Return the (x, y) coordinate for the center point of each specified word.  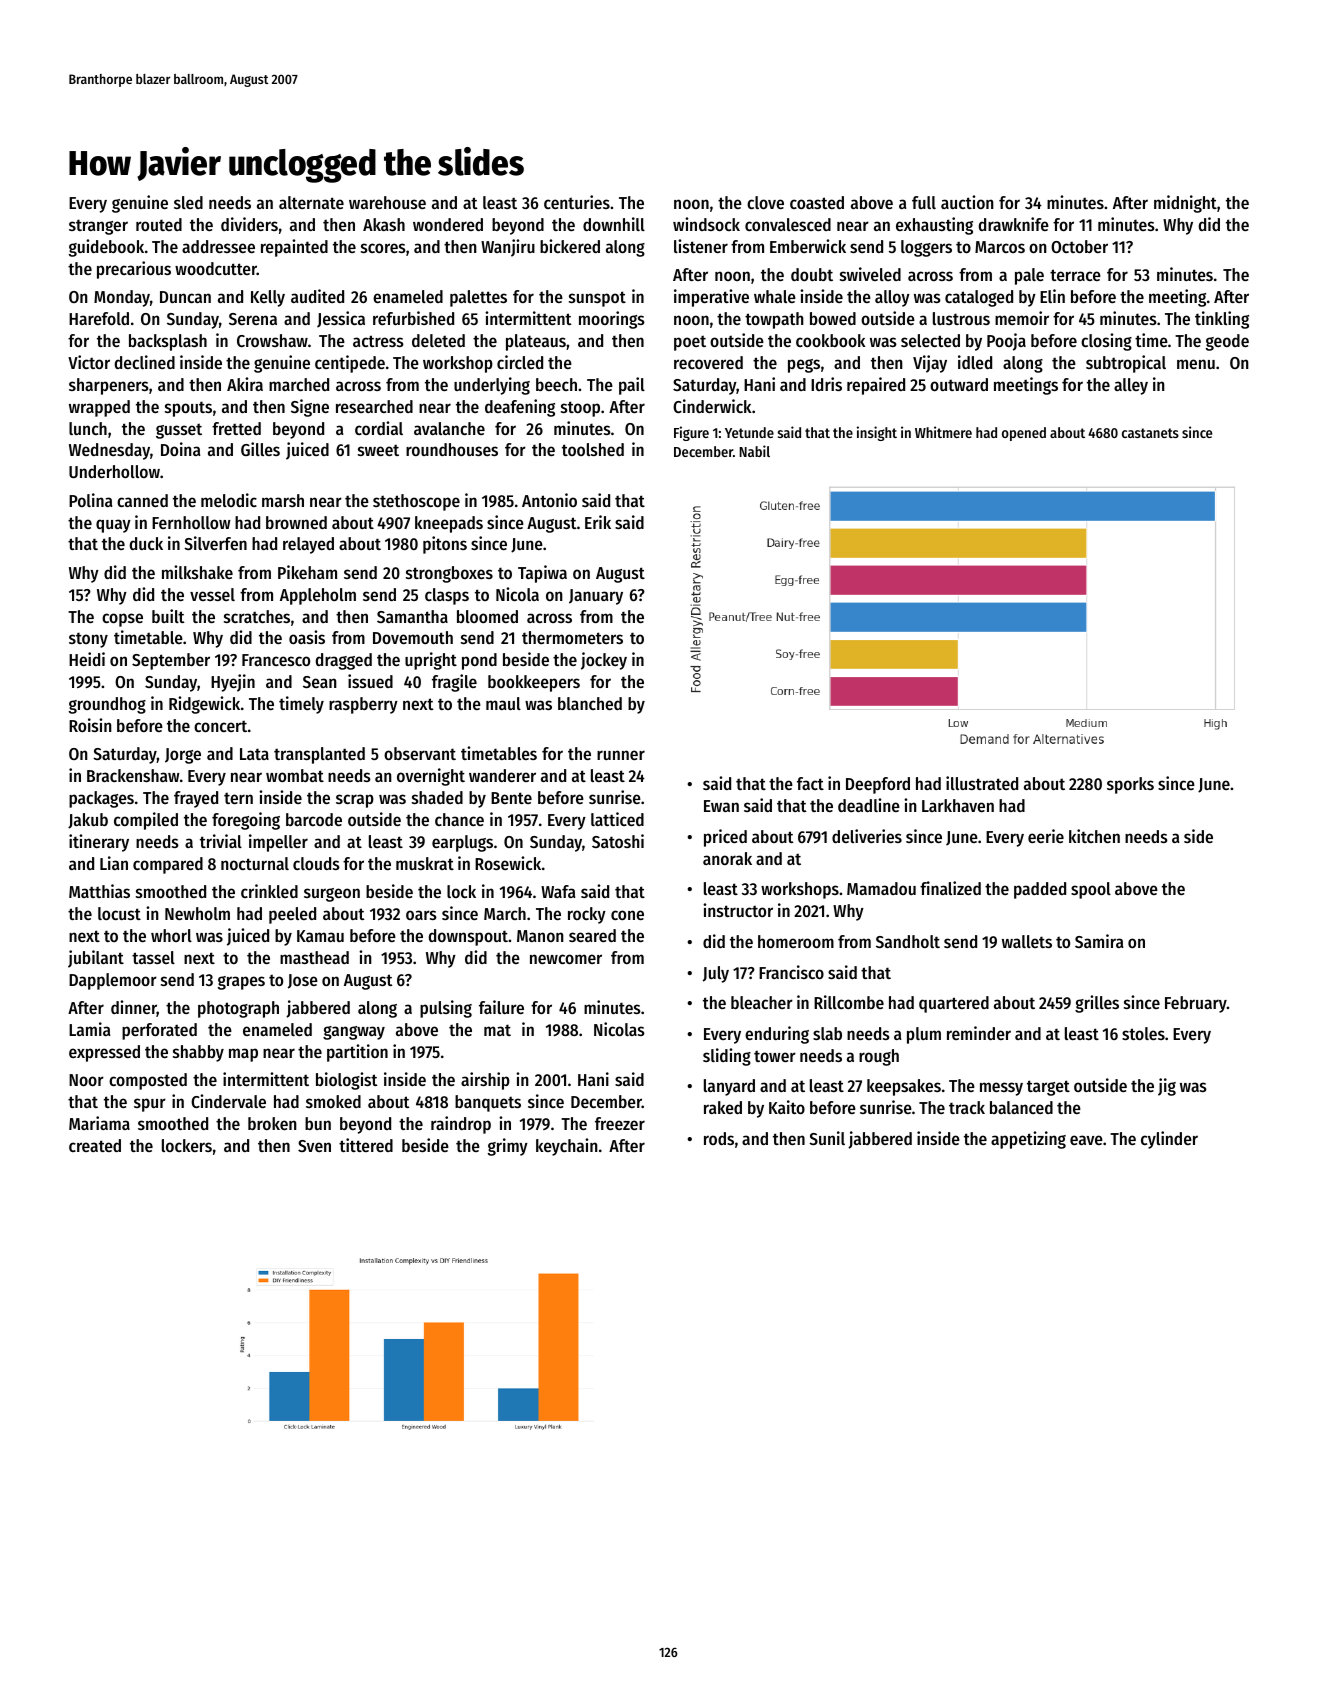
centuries (577, 202)
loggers (926, 248)
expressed (104, 1053)
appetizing (1028, 1140)
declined (144, 362)
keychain (567, 1147)
